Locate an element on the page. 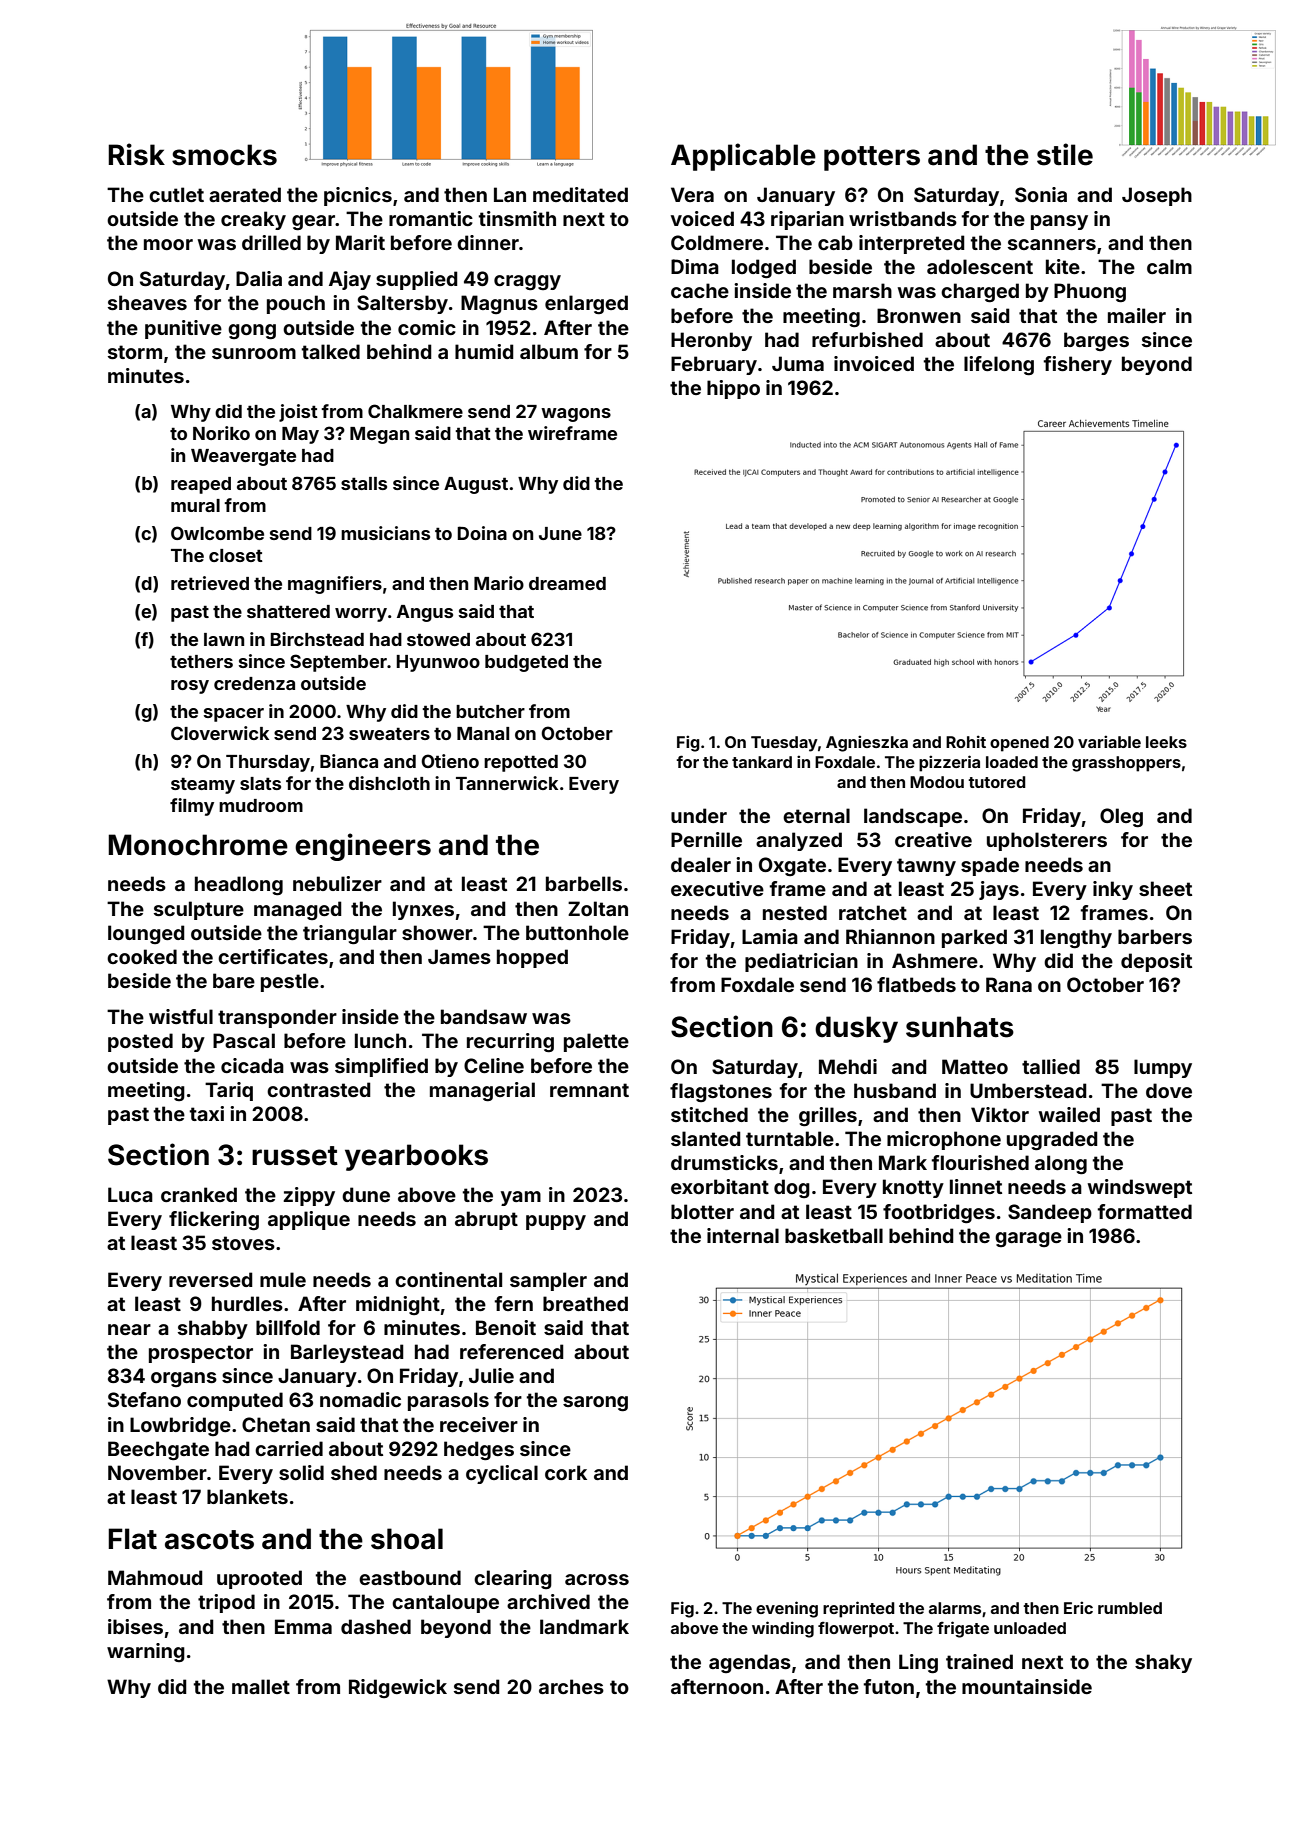 This image has width=1300, height=1838. dreamed is located at coordinates (567, 583).
